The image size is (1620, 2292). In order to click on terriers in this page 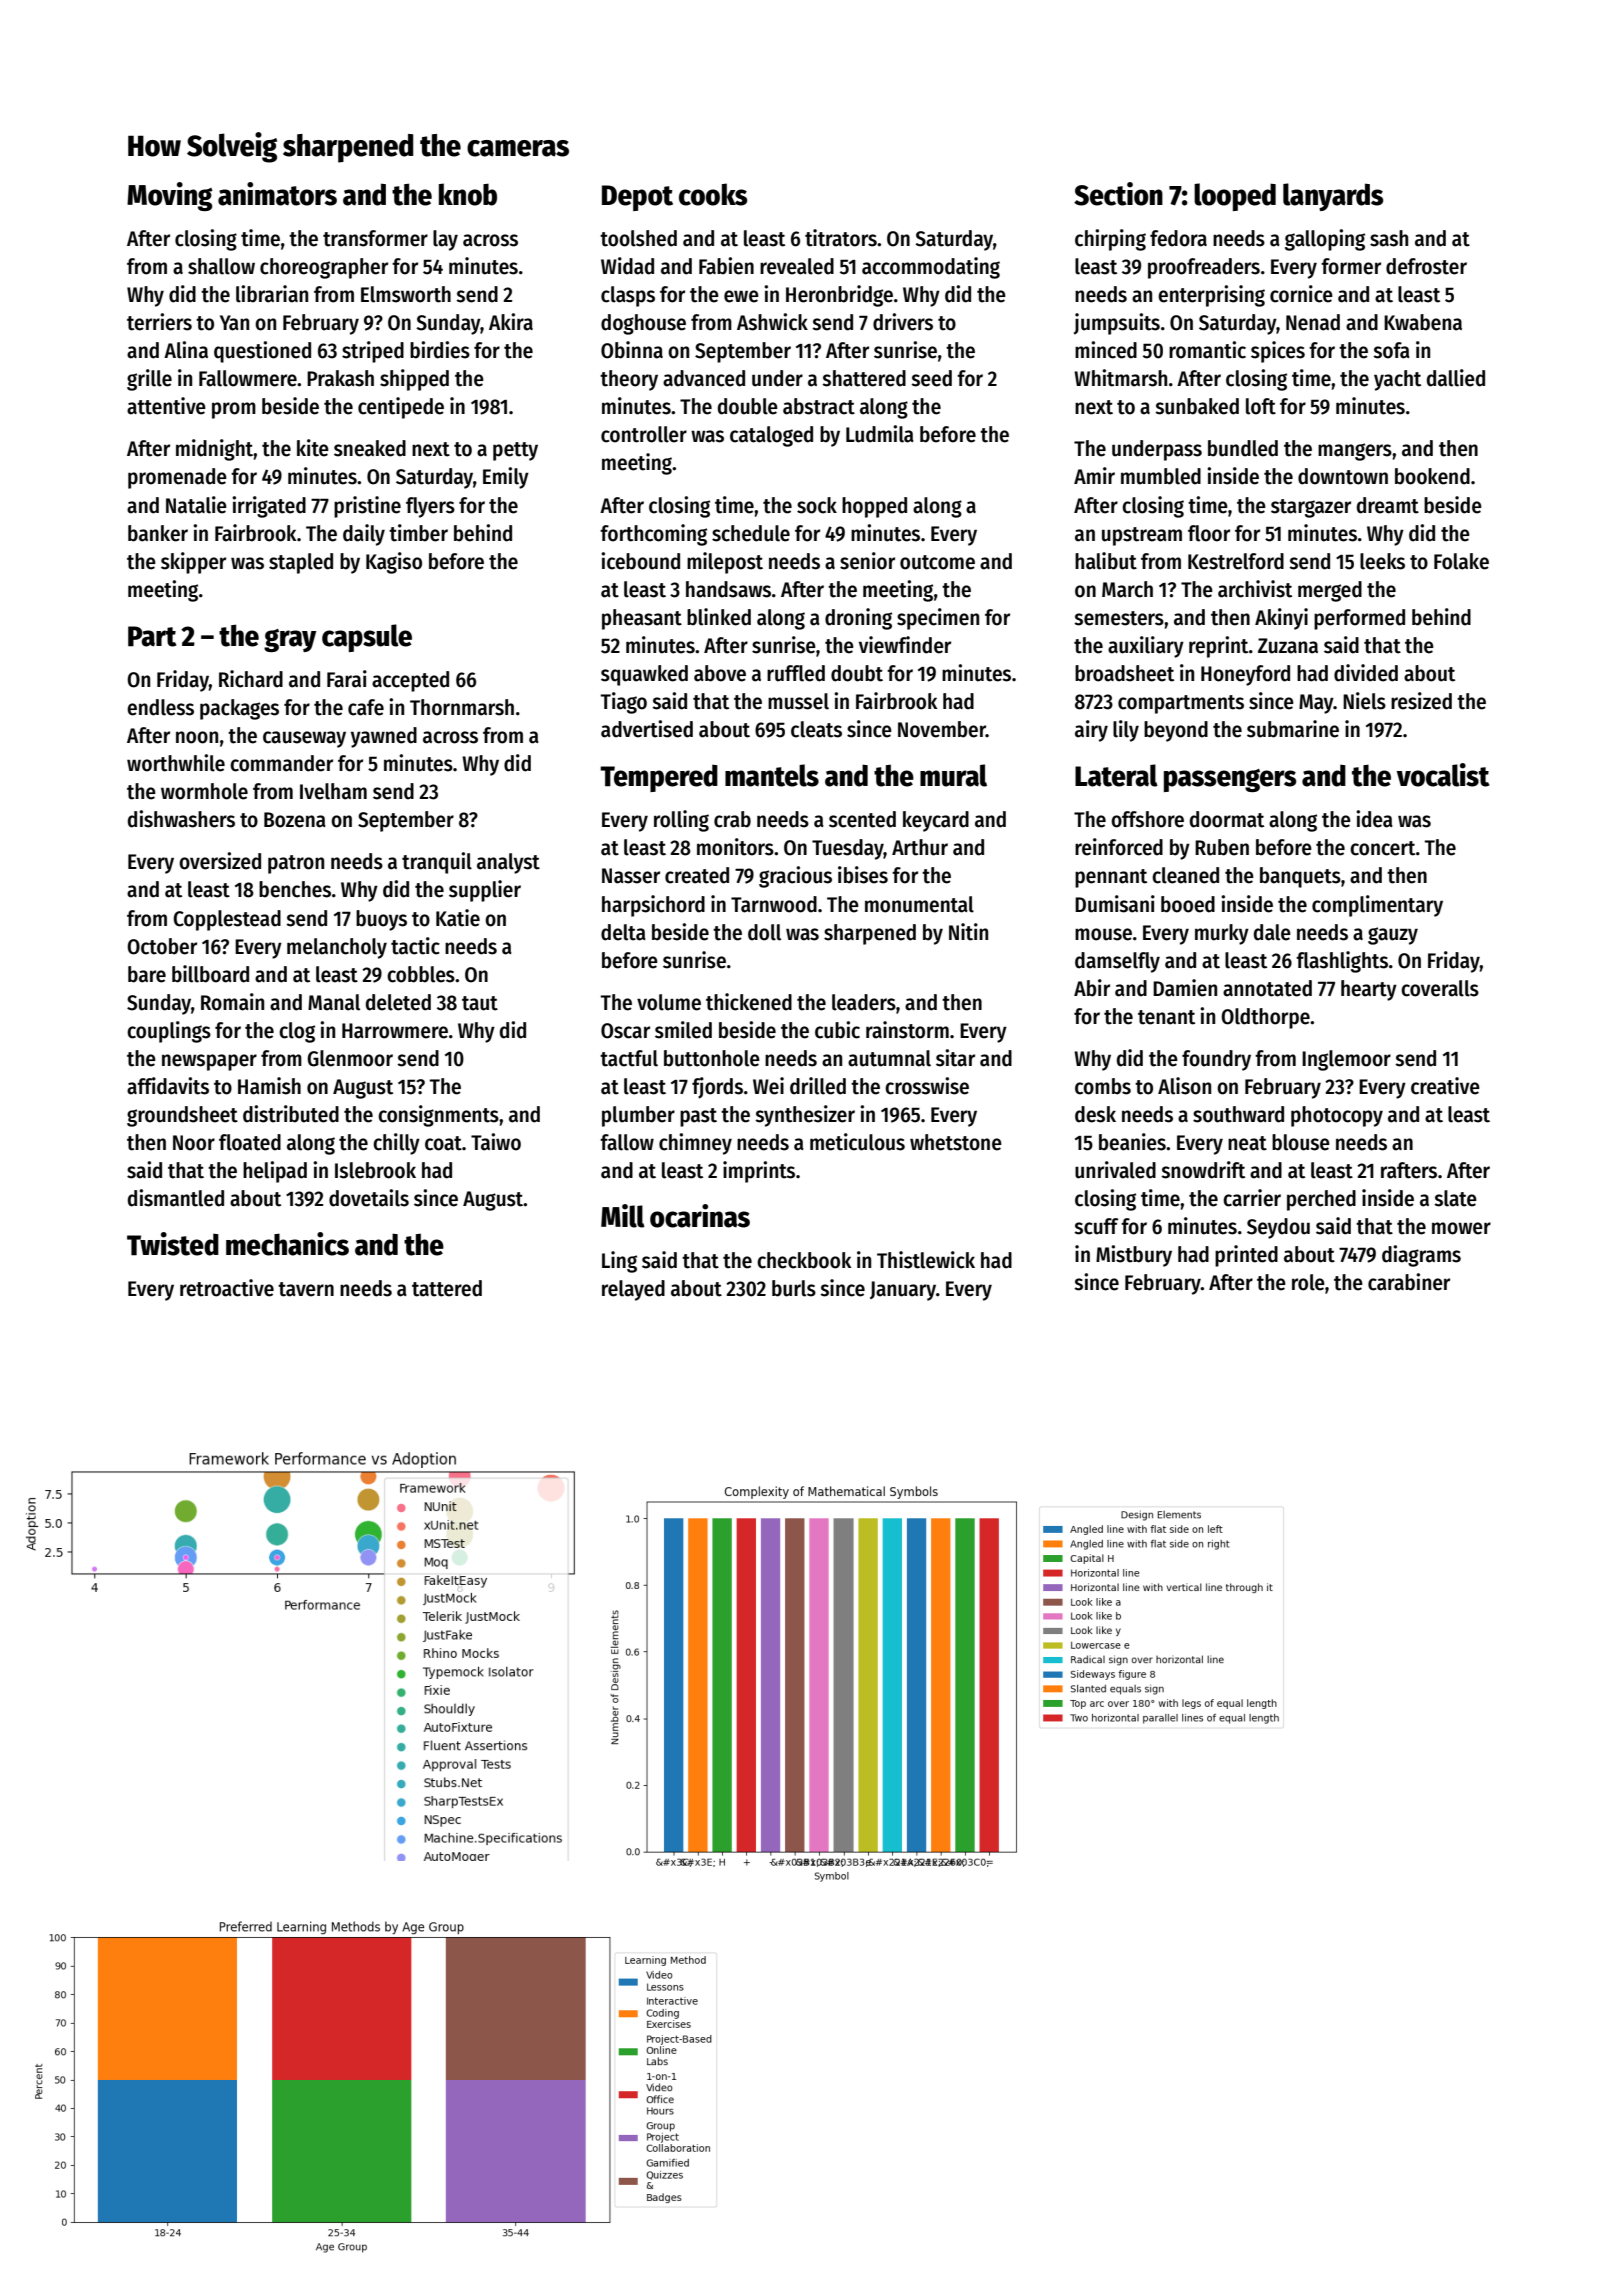, I will do `click(159, 322)`.
